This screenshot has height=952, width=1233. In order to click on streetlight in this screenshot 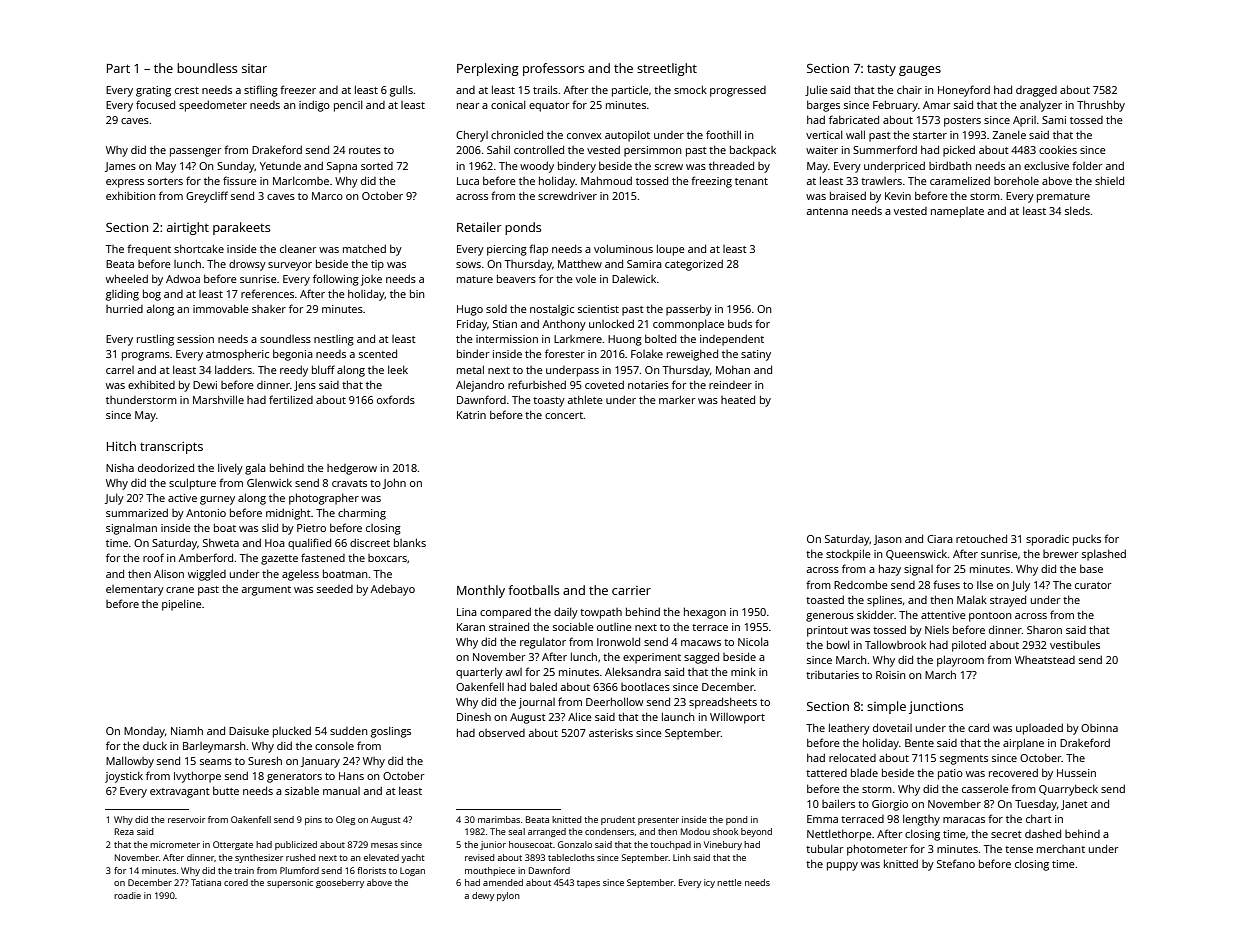, I will do `click(667, 69)`.
